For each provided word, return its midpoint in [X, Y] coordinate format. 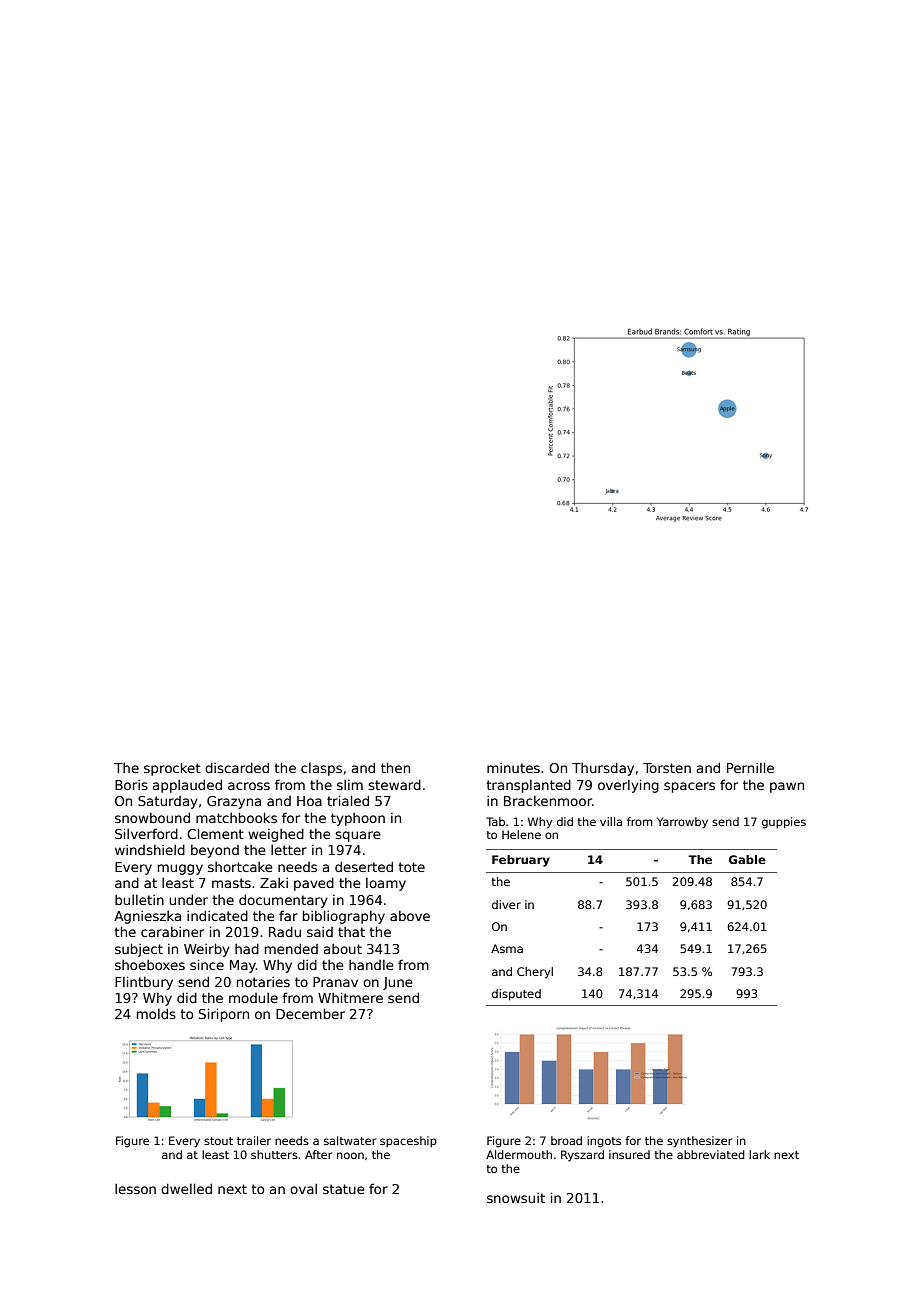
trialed [348, 800]
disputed [516, 995]
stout [218, 1141]
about [343, 949]
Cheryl [535, 973]
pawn [787, 787]
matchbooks [236, 817]
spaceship [408, 1141]
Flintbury [144, 983]
